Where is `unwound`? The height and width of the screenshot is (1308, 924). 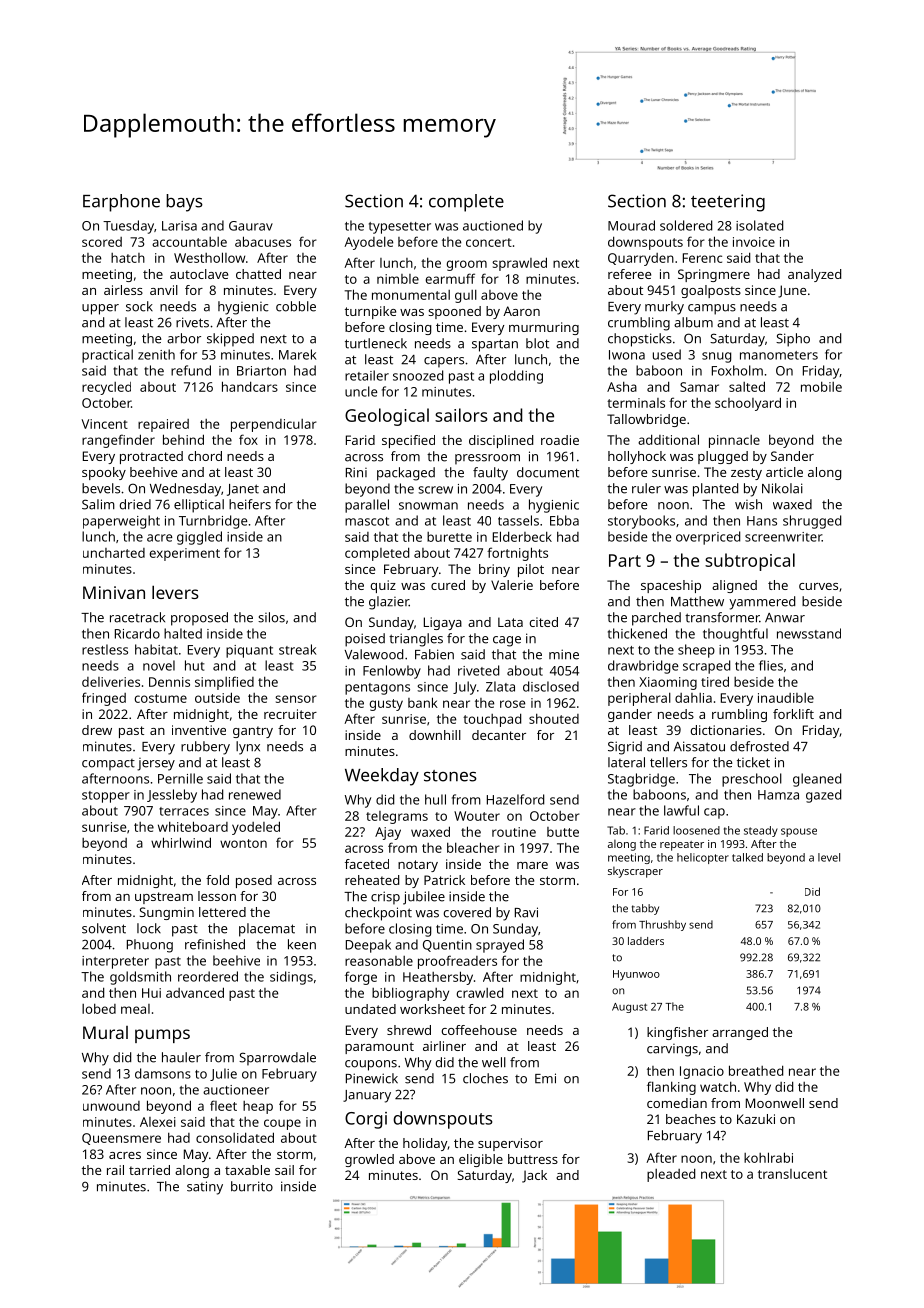 unwound is located at coordinates (111, 1106).
